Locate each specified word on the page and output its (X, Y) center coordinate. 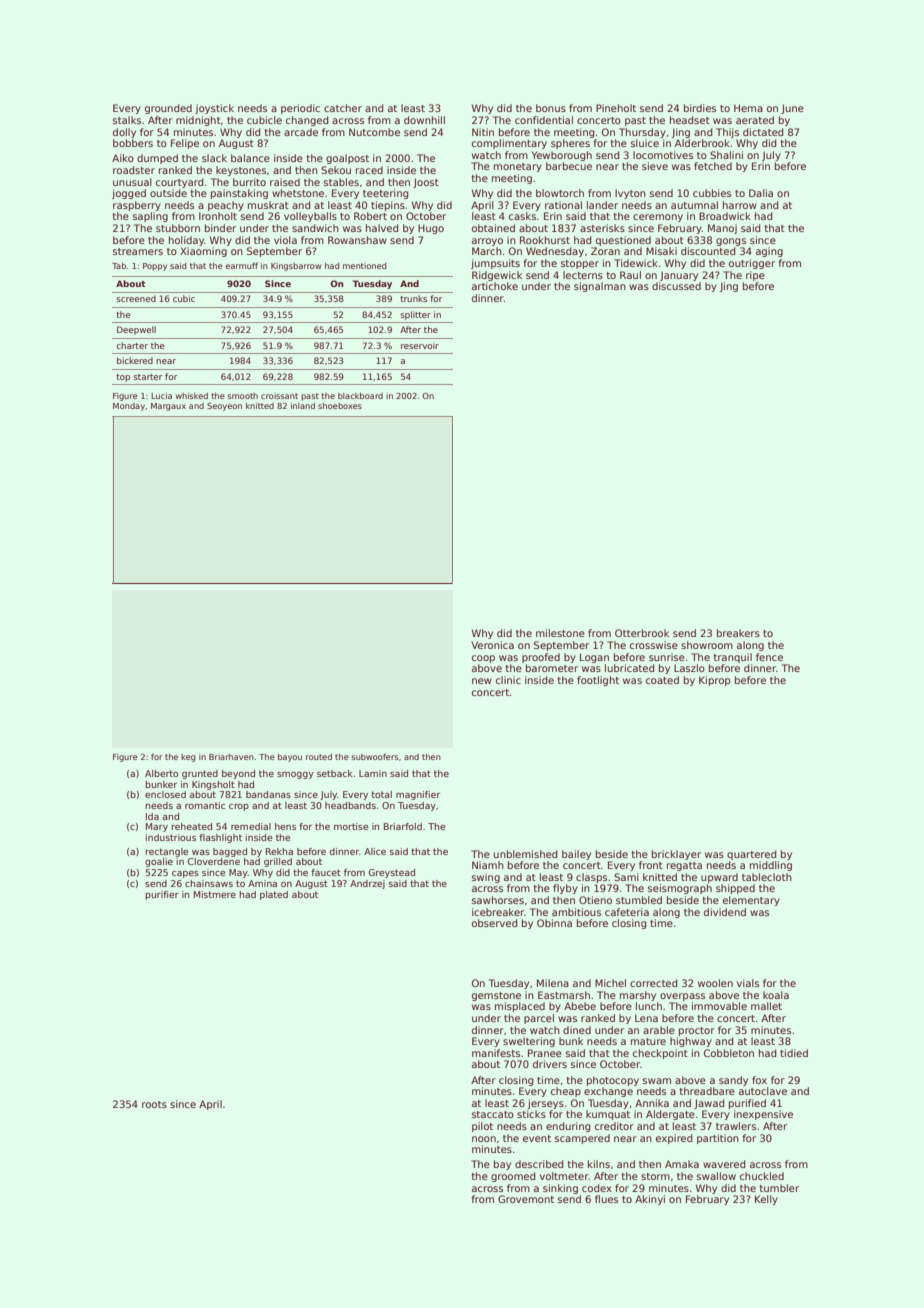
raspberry (137, 206)
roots (154, 1104)
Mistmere (215, 894)
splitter (416, 315)
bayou (290, 758)
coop (483, 659)
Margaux (168, 407)
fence (769, 657)
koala (776, 995)
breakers (738, 633)
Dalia (761, 193)
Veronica (492, 645)
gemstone (496, 996)
